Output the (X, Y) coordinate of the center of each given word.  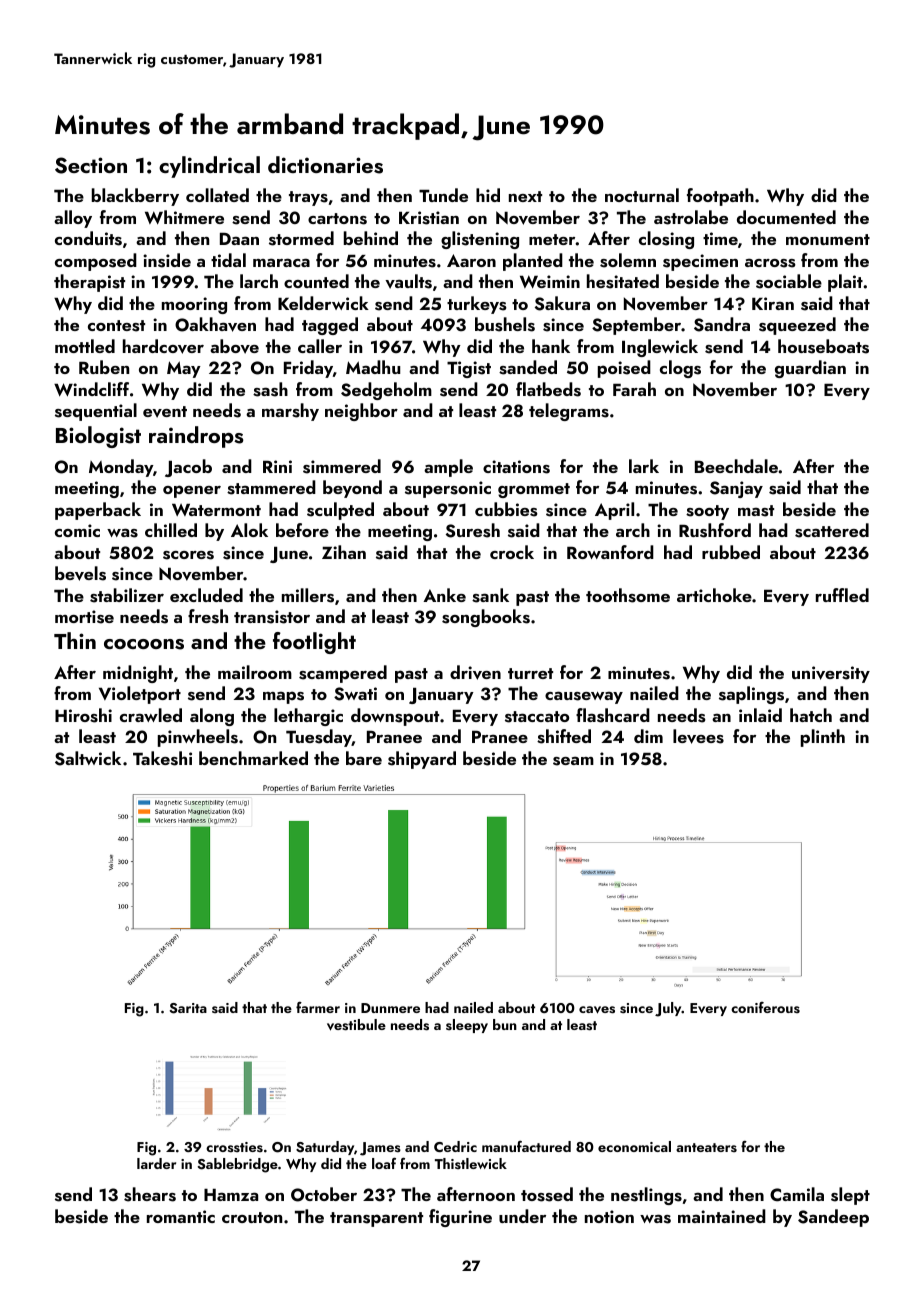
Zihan (344, 552)
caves (597, 1010)
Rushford (715, 530)
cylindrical (209, 167)
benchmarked (253, 758)
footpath (720, 197)
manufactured (526, 1146)
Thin (75, 640)
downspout (395, 717)
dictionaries (325, 165)
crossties (234, 1147)
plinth (823, 738)
